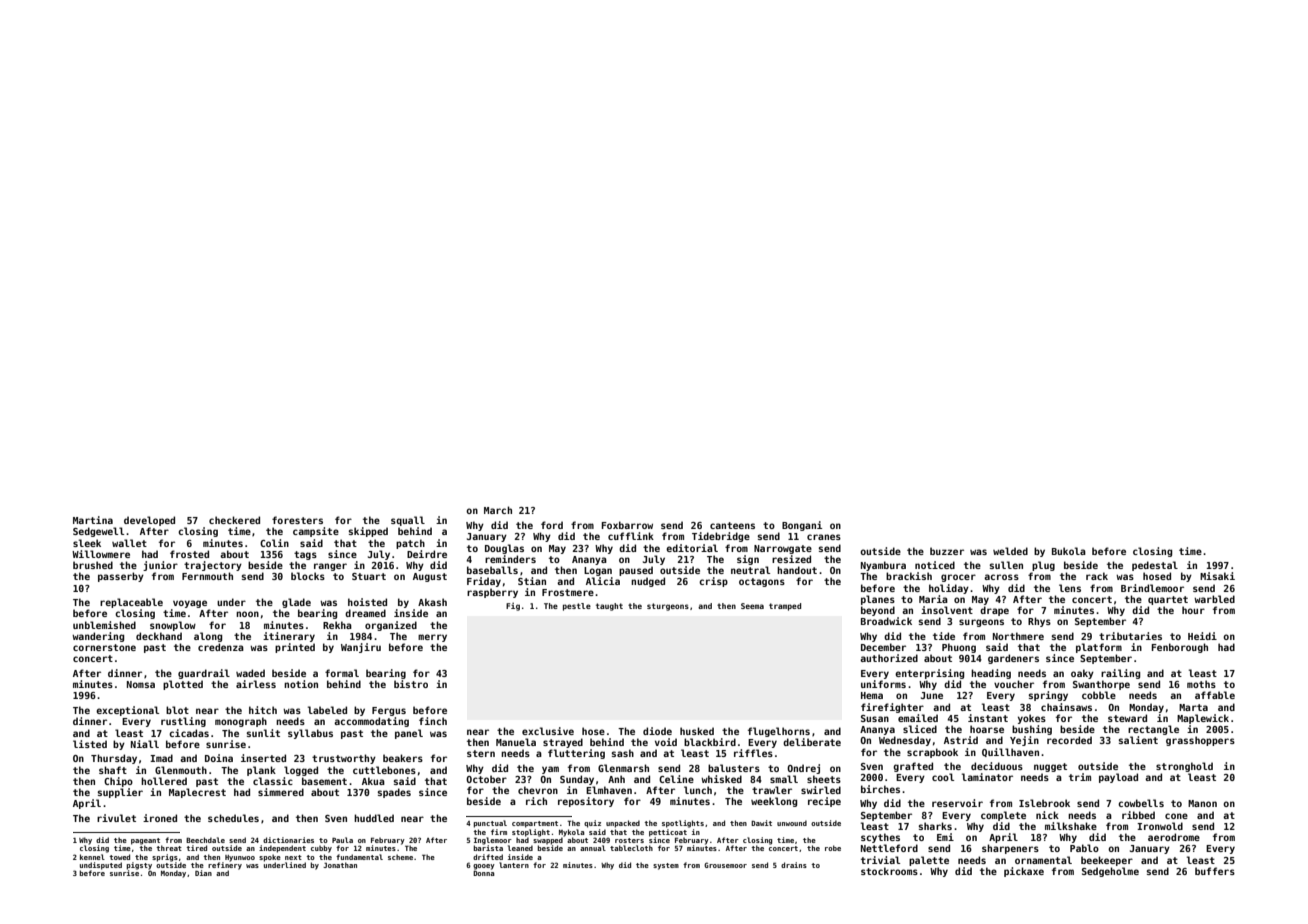  Describe the element at coordinates (498, 510) in the screenshot. I see `March` at that location.
